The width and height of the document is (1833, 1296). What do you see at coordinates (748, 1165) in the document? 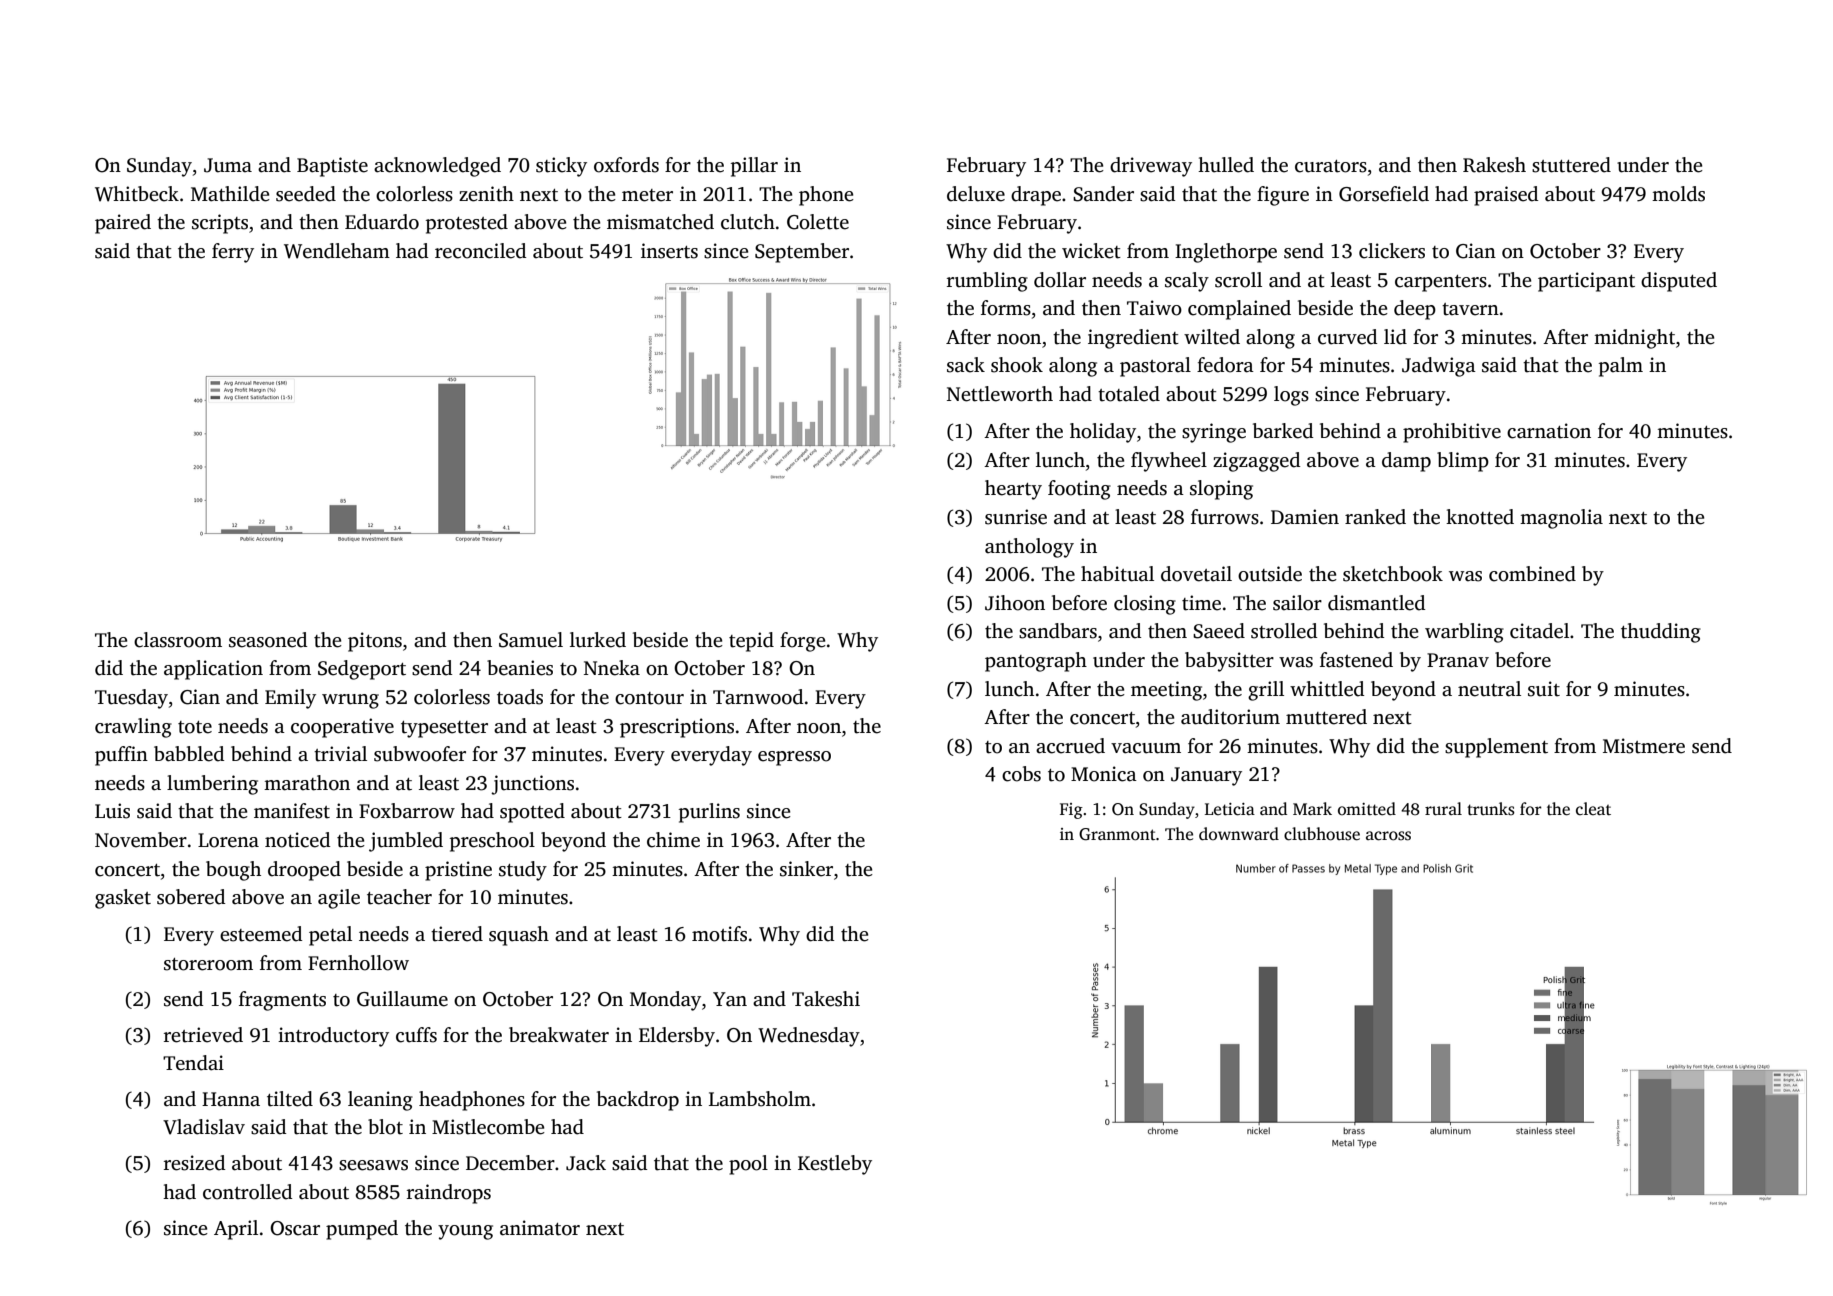
I see `pool` at bounding box center [748, 1165].
